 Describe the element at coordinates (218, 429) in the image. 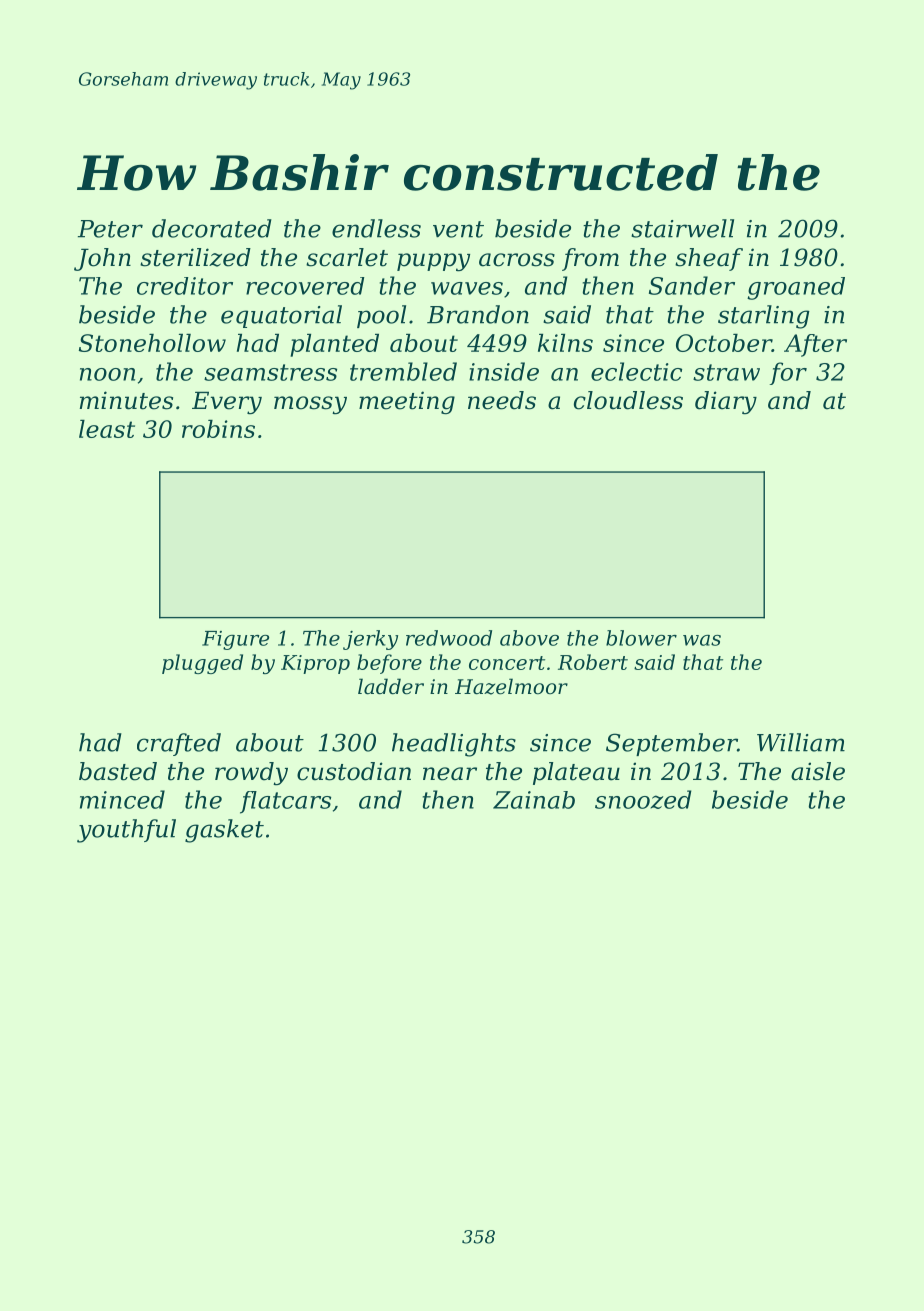

I see `robins` at that location.
